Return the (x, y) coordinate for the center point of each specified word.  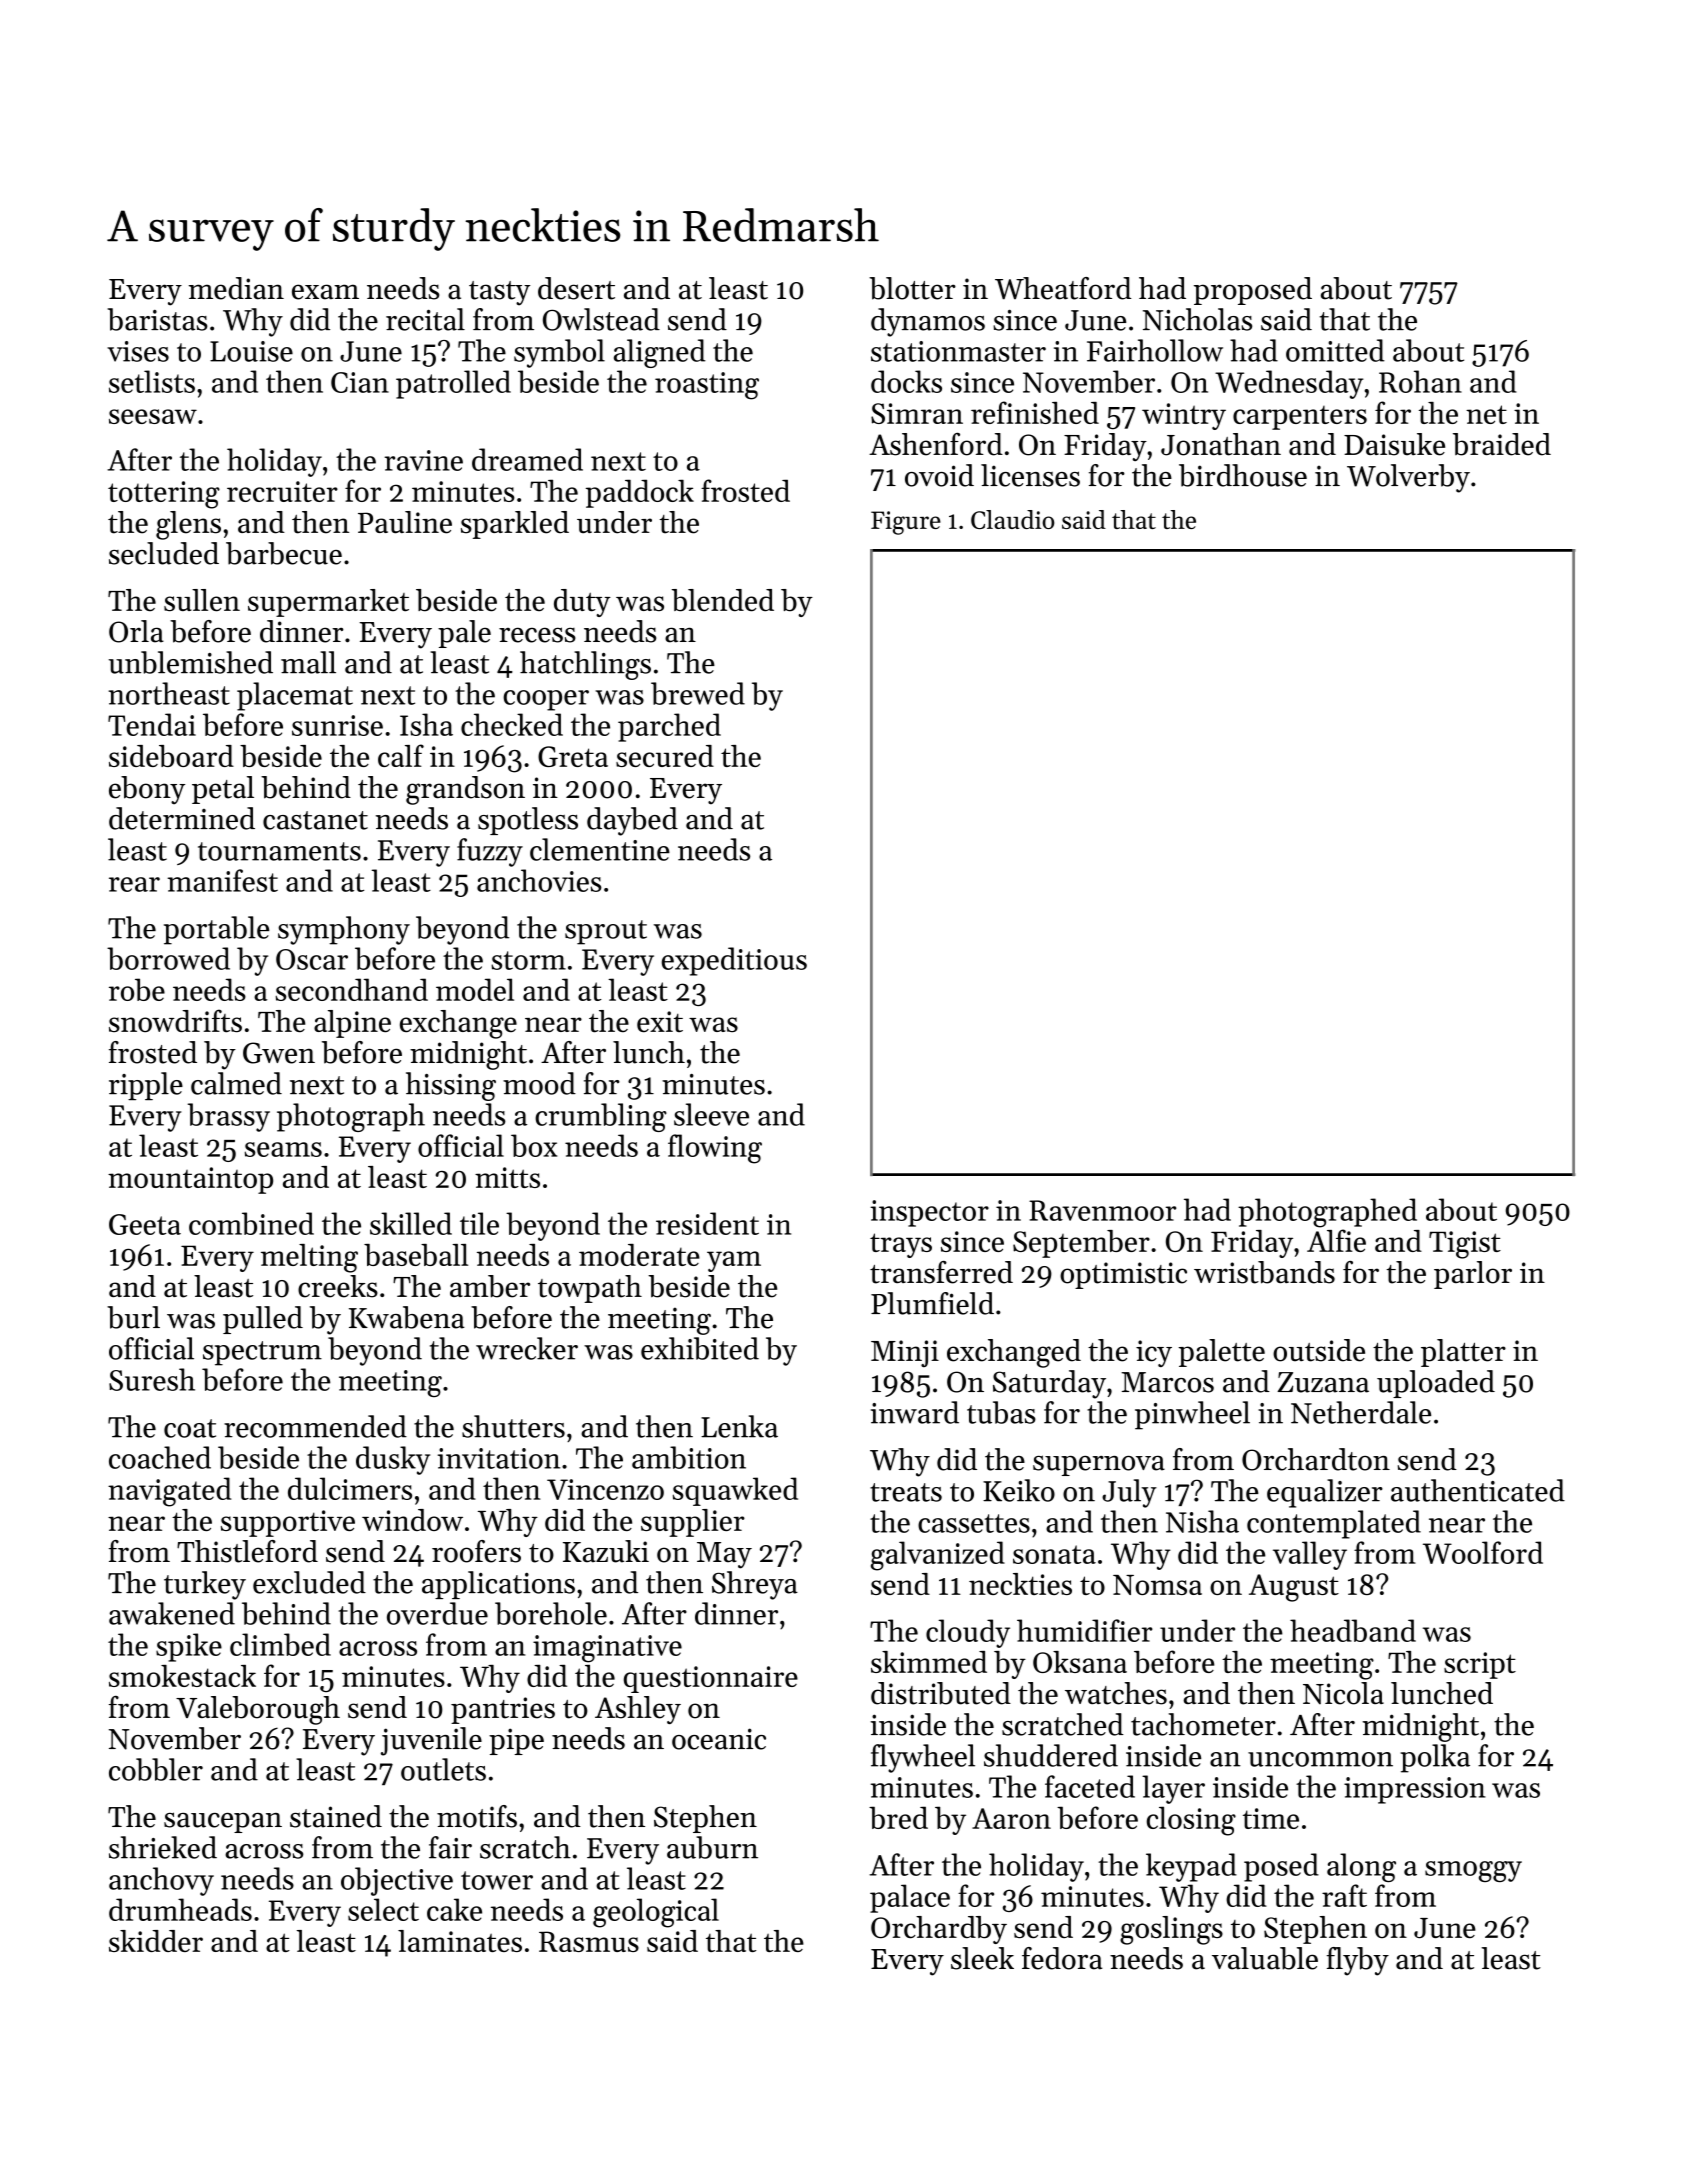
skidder (156, 1941)
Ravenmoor (1102, 1210)
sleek (982, 1958)
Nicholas (1197, 319)
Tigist (1465, 1245)
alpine (352, 1024)
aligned (660, 353)
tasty (499, 293)
